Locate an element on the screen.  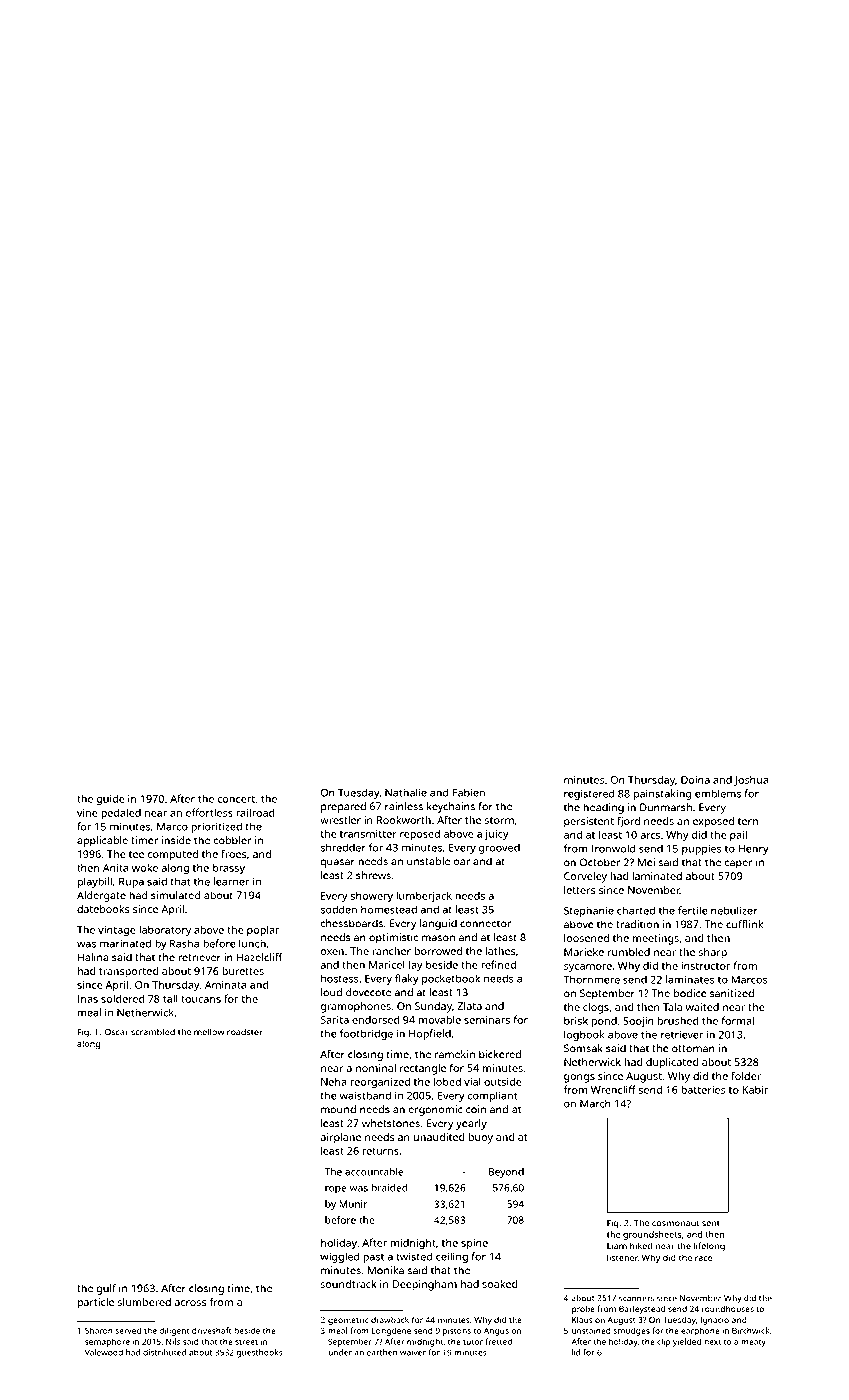
sent is located at coordinates (711, 1223).
